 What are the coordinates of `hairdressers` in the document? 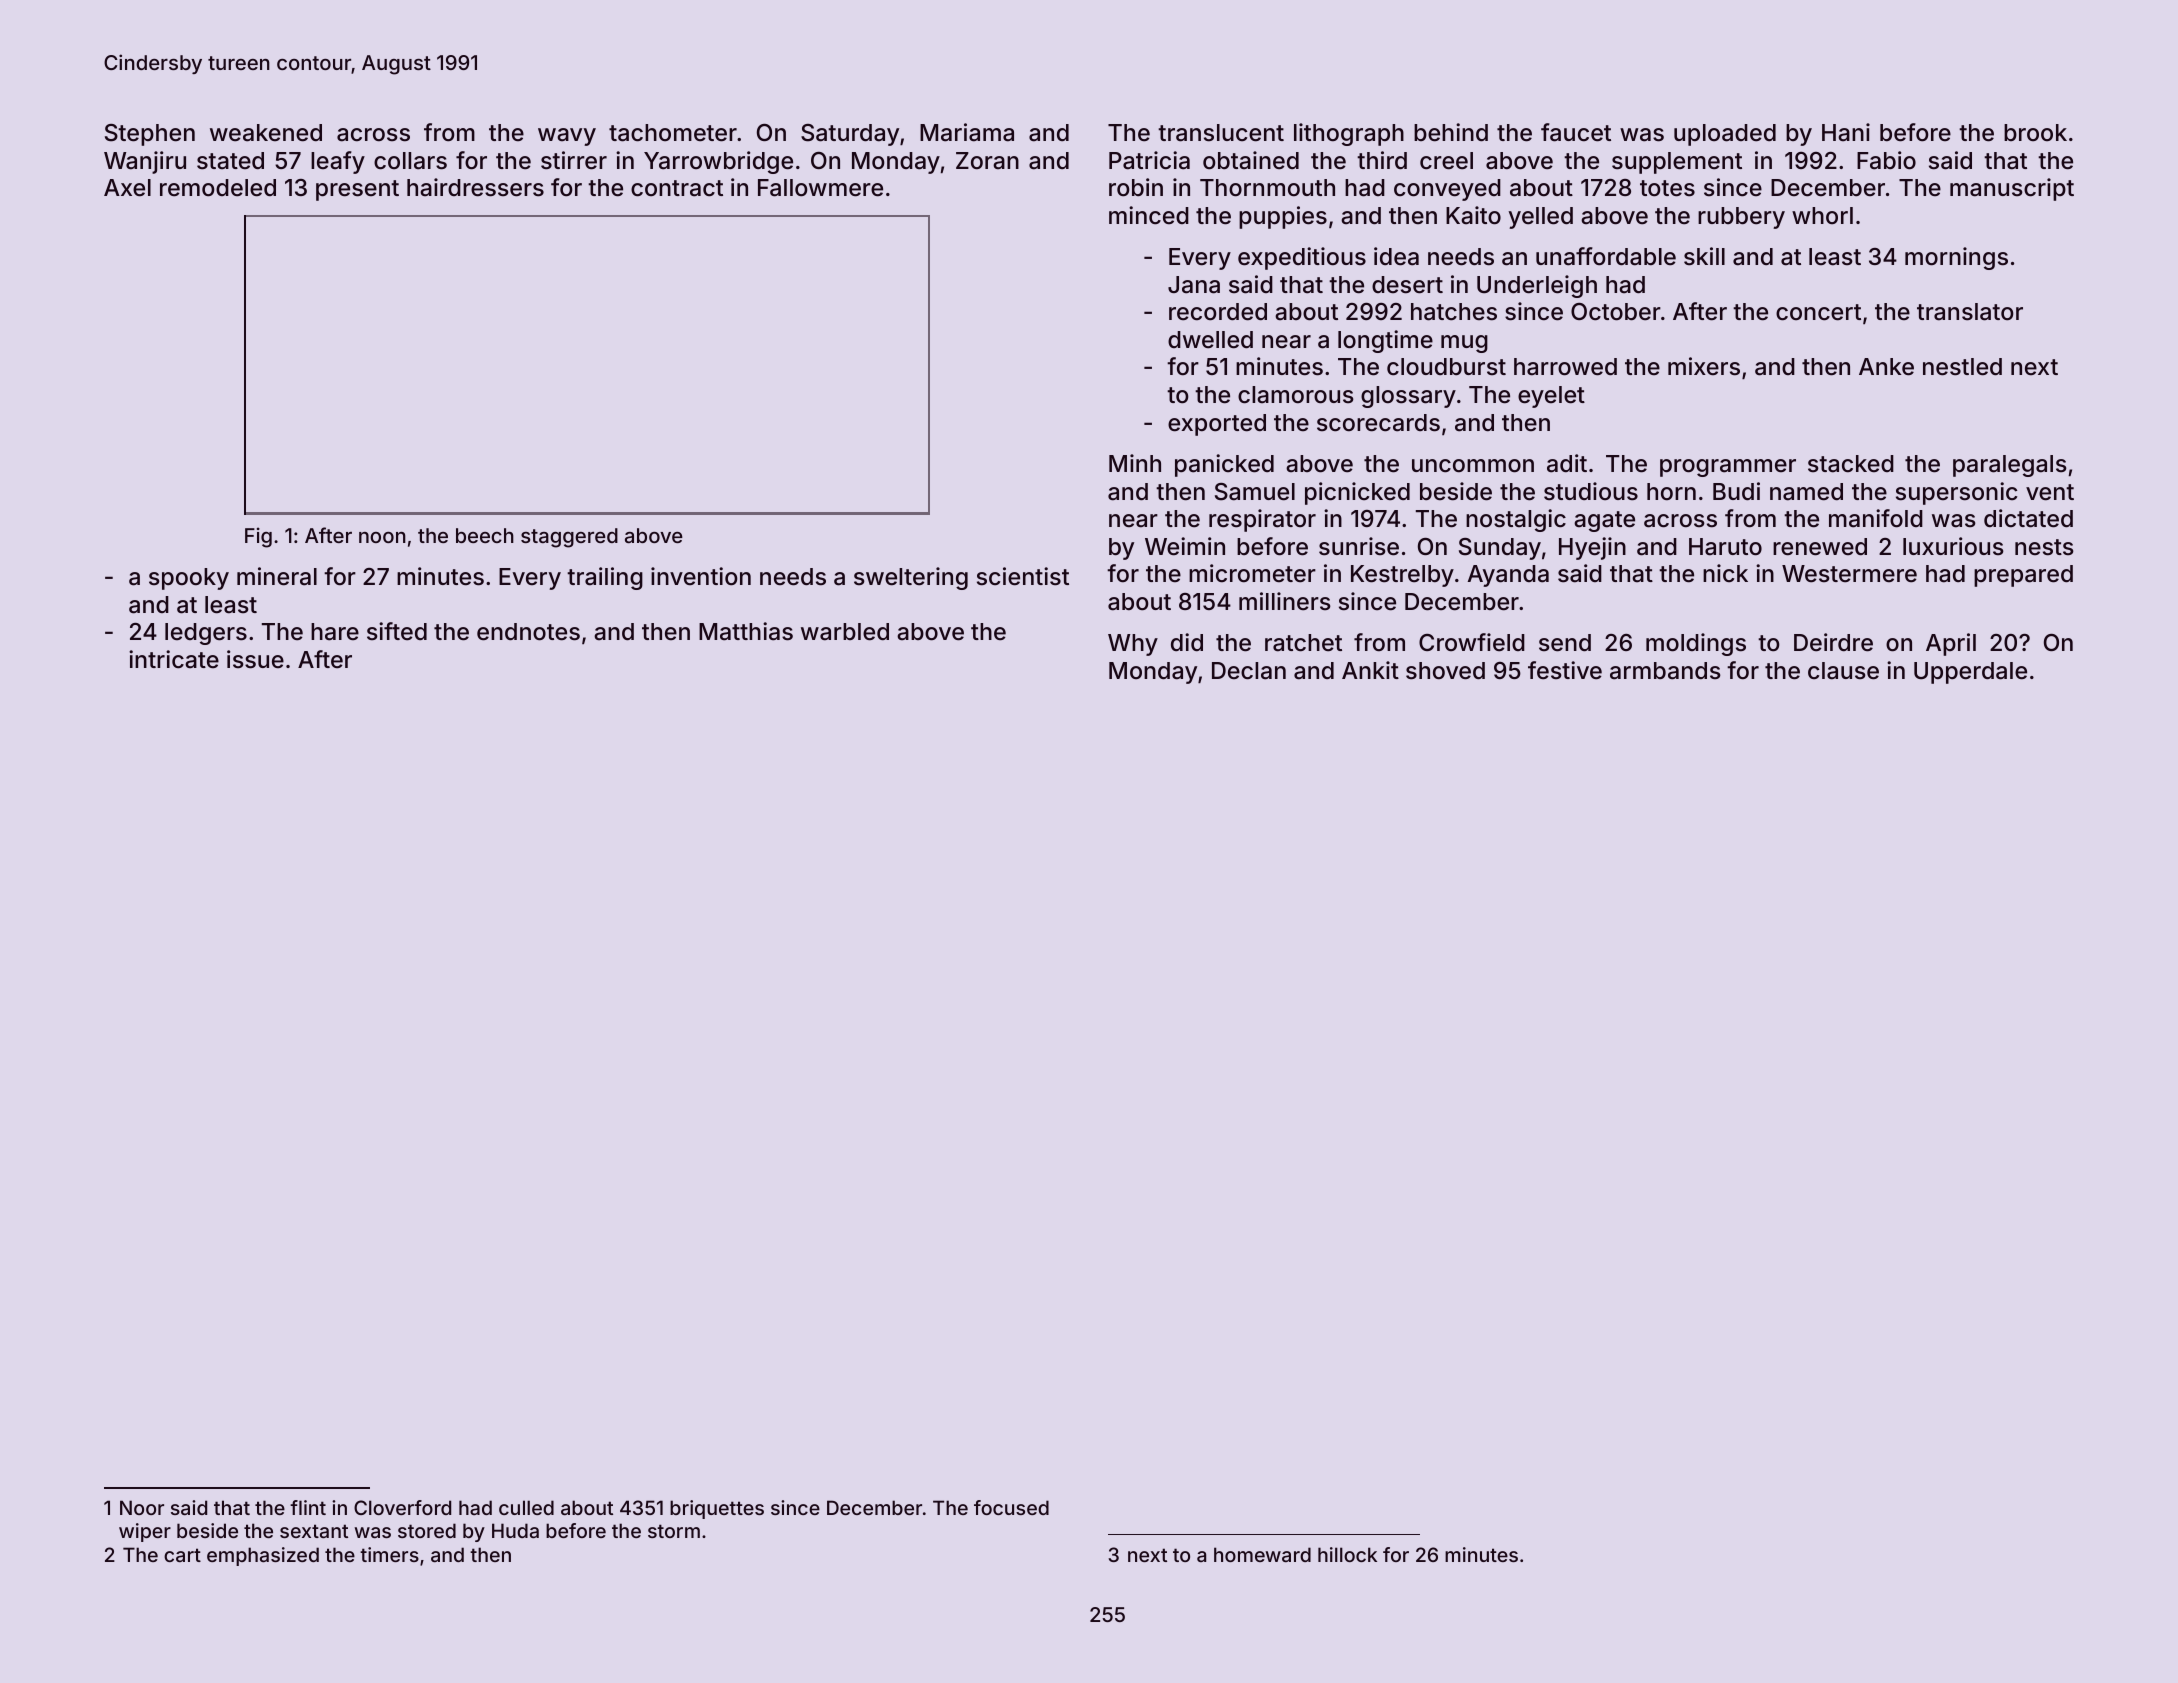 It's located at (475, 187).
